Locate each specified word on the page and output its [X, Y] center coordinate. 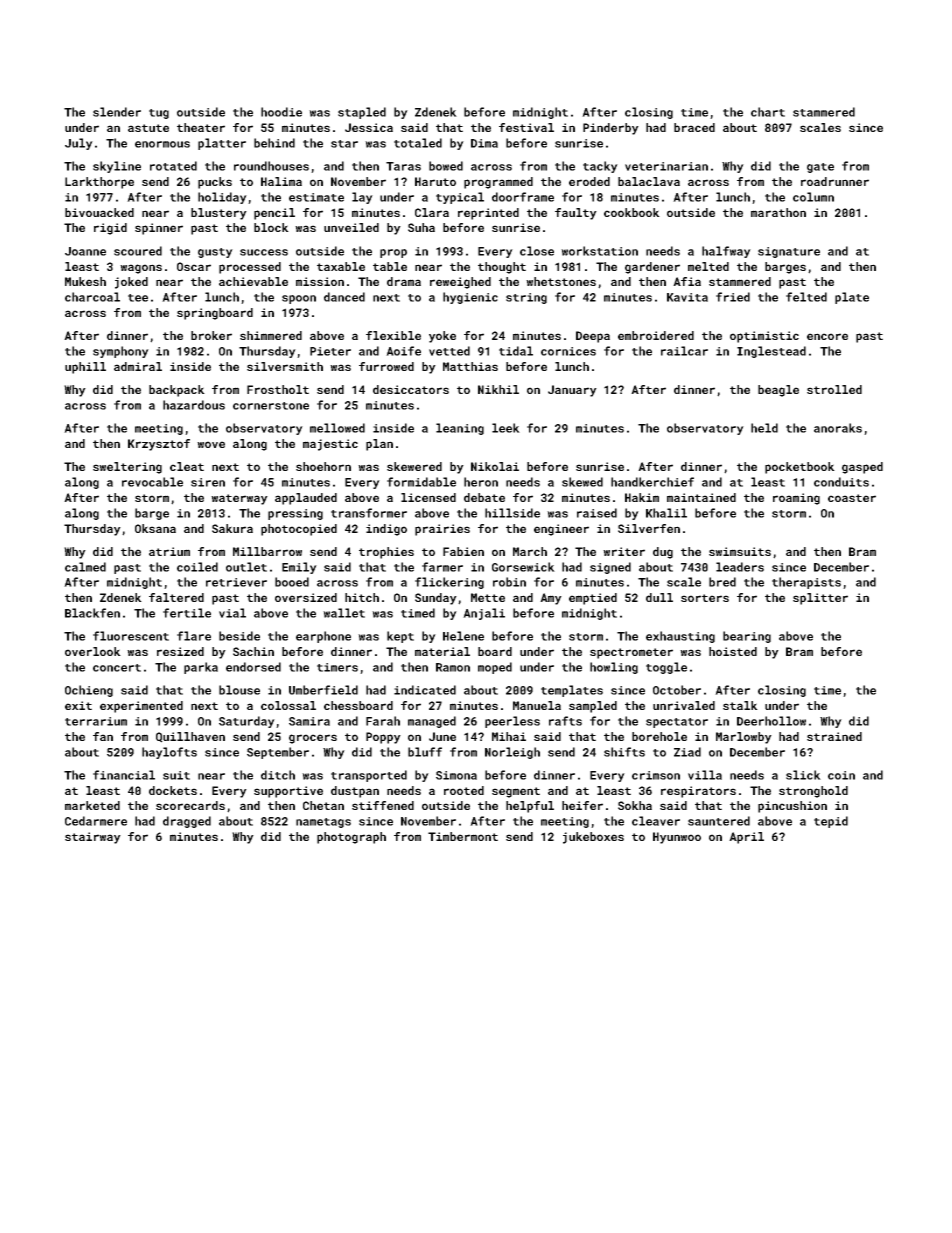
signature [789, 252]
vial [232, 613]
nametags [323, 823]
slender [117, 112]
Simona [456, 775]
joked [131, 283]
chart [768, 112]
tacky [600, 167]
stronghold [813, 792]
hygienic [470, 298]
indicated [425, 690]
